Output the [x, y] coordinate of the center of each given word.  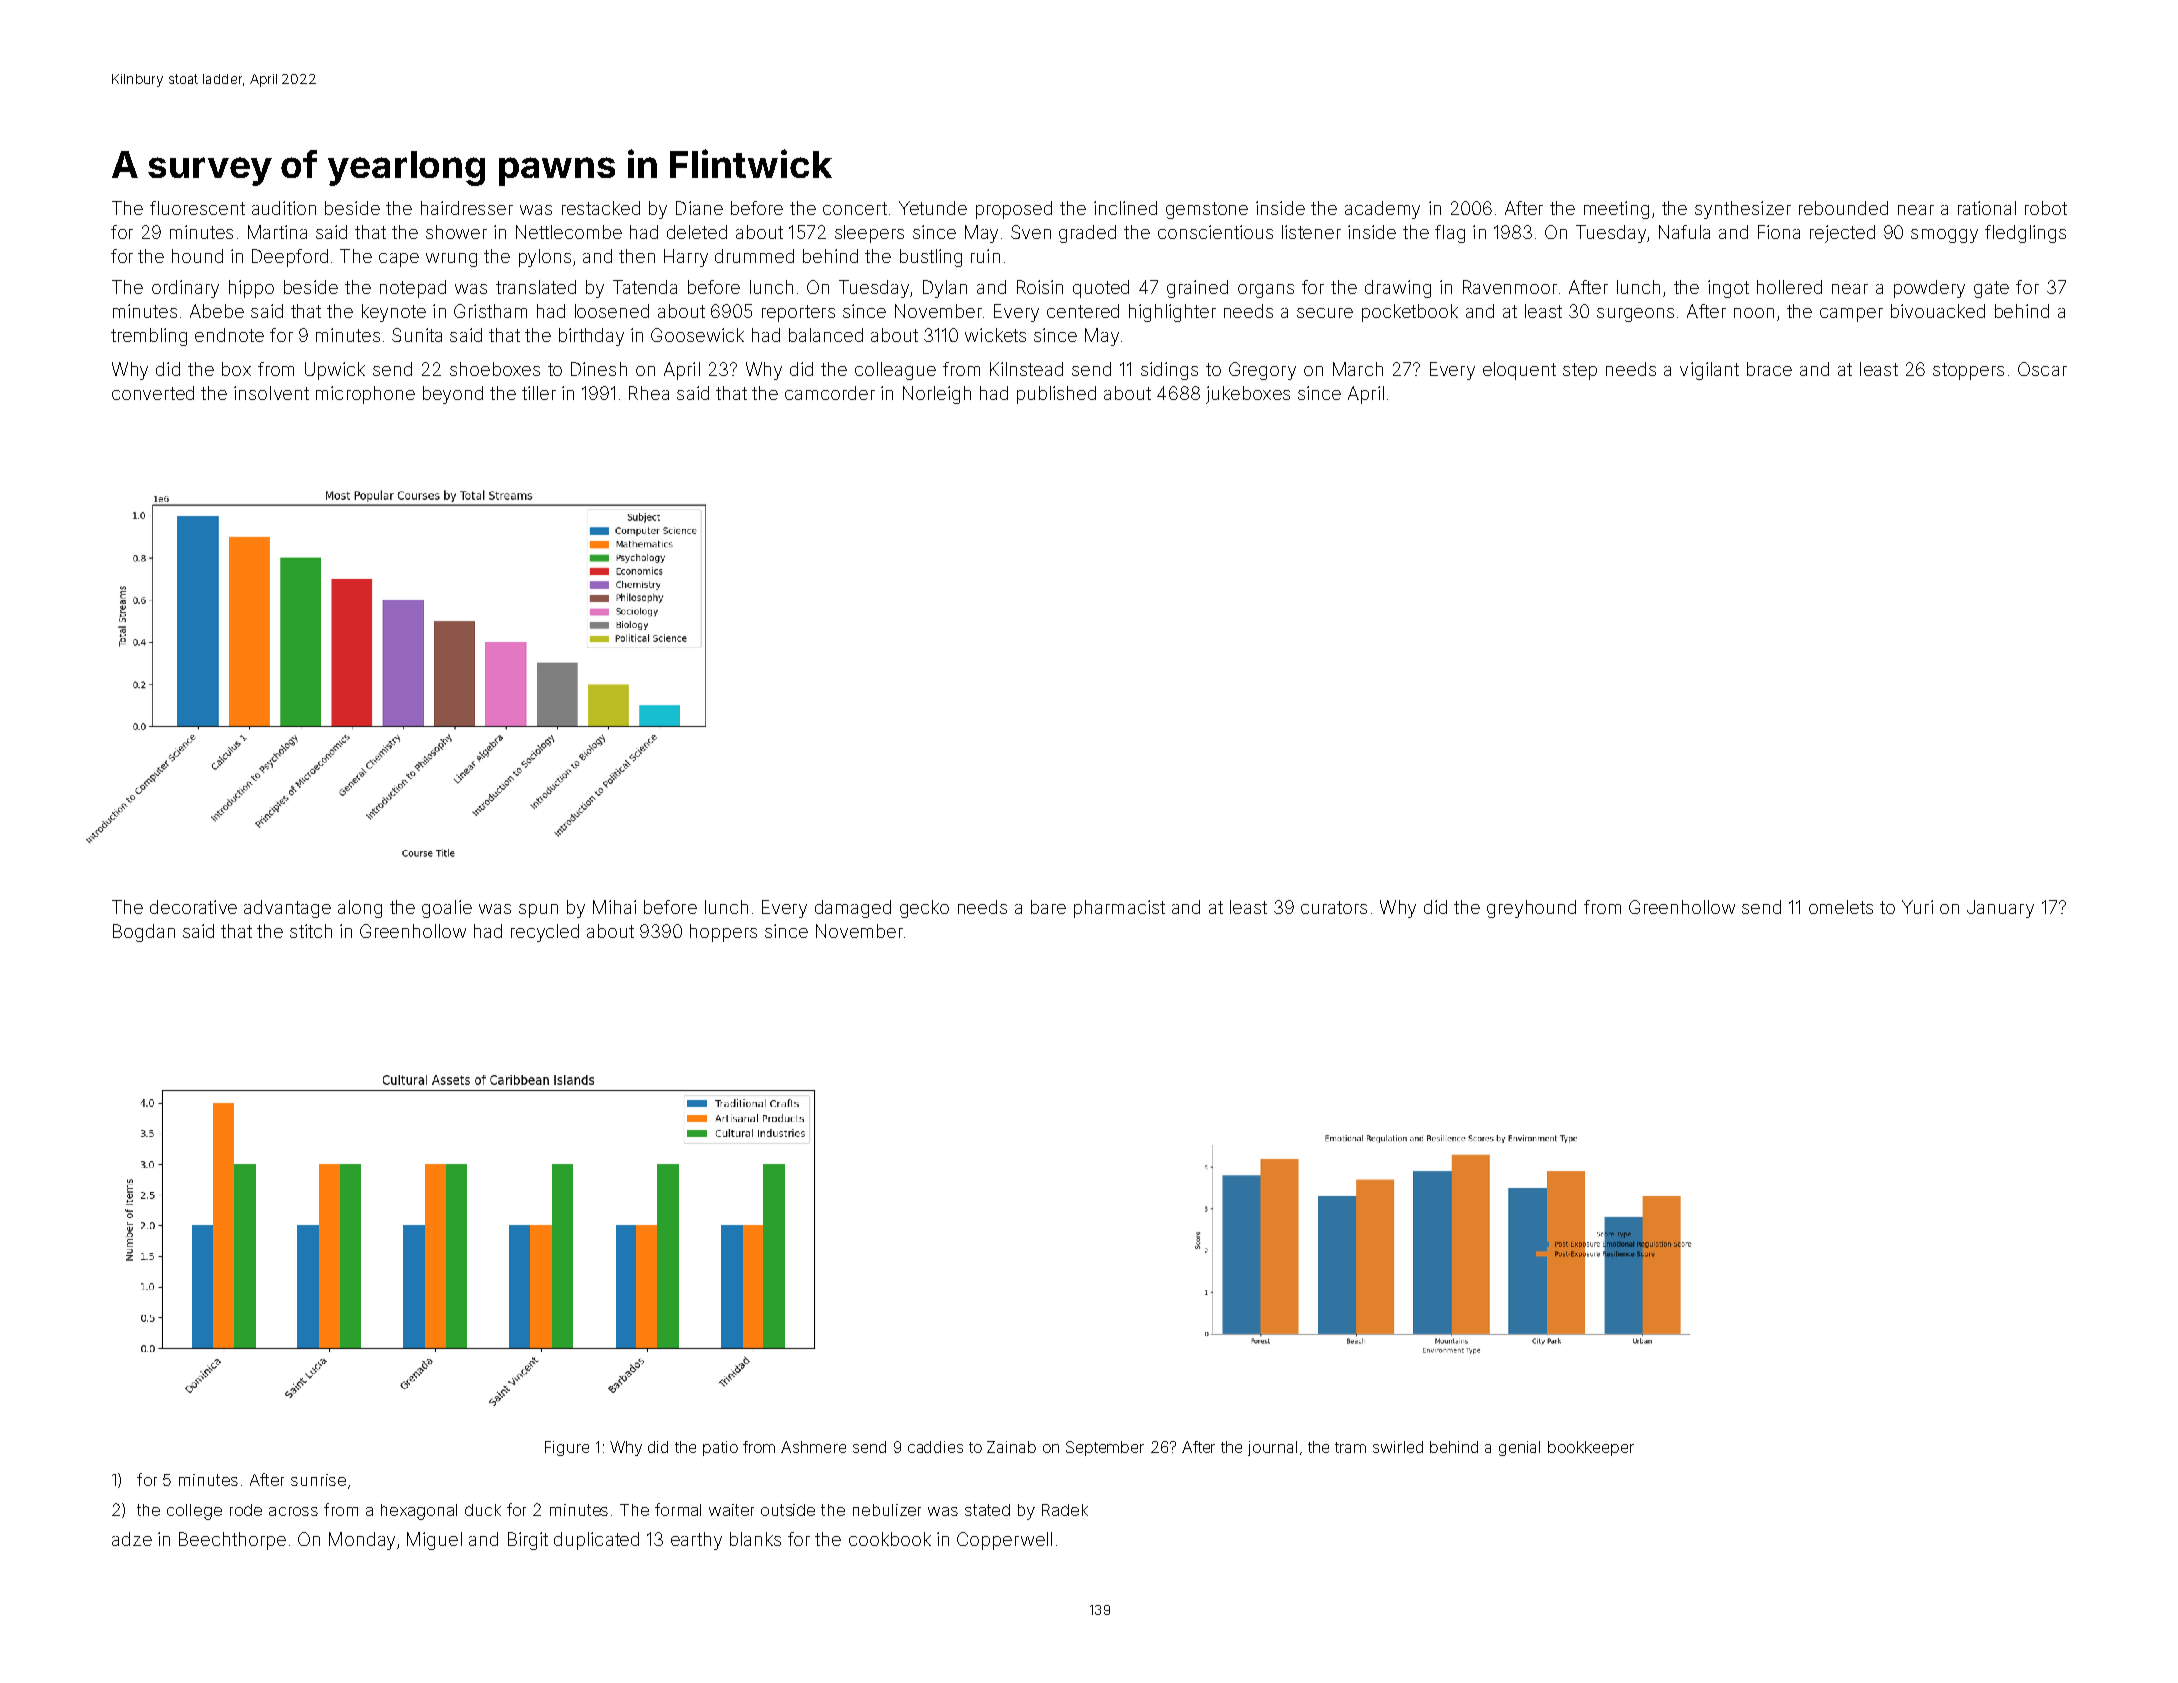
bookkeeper [1591, 1448]
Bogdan [144, 933]
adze [132, 1539]
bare [1048, 907]
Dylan [945, 289]
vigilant [1709, 371]
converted [153, 393]
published [1056, 395]
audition [284, 208]
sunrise [318, 1480]
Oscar [2042, 369]
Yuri [1917, 907]
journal [1272, 1448]
